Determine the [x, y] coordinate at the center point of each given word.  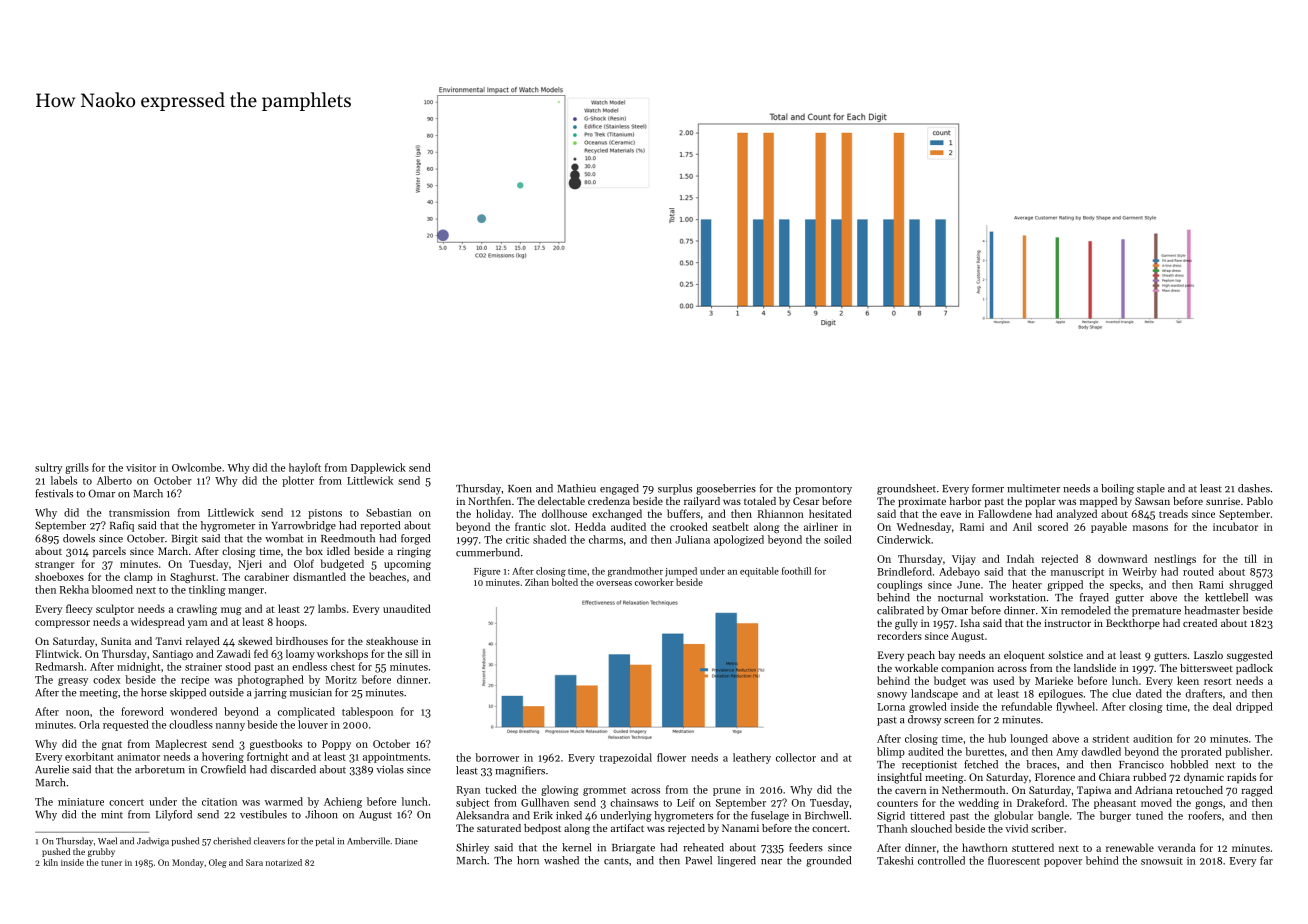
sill [411, 653]
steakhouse [392, 641]
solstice [1065, 655]
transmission [139, 513]
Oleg [218, 863]
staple [1151, 489]
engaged [619, 489]
